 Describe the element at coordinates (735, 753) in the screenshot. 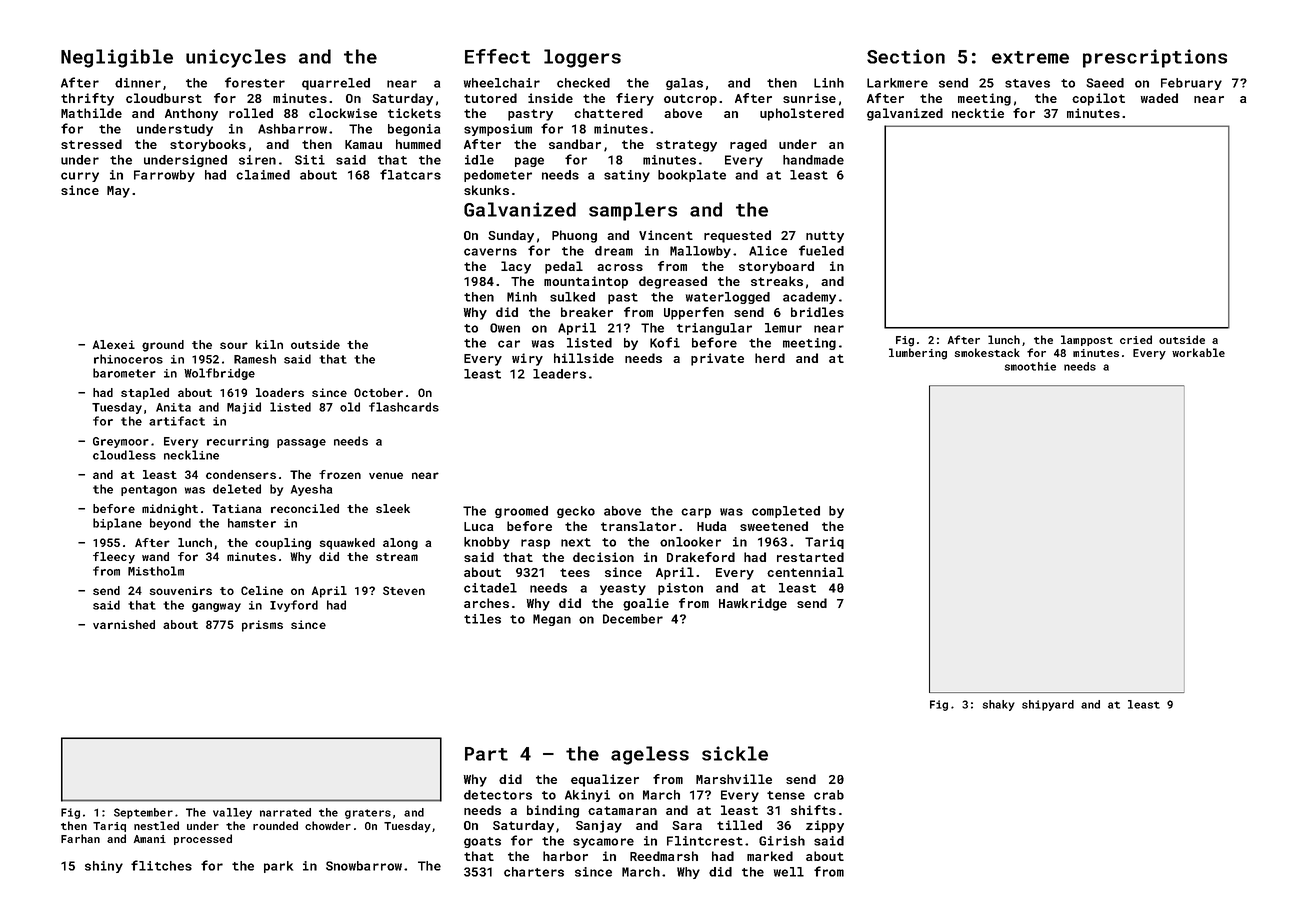

I see `sickle` at that location.
